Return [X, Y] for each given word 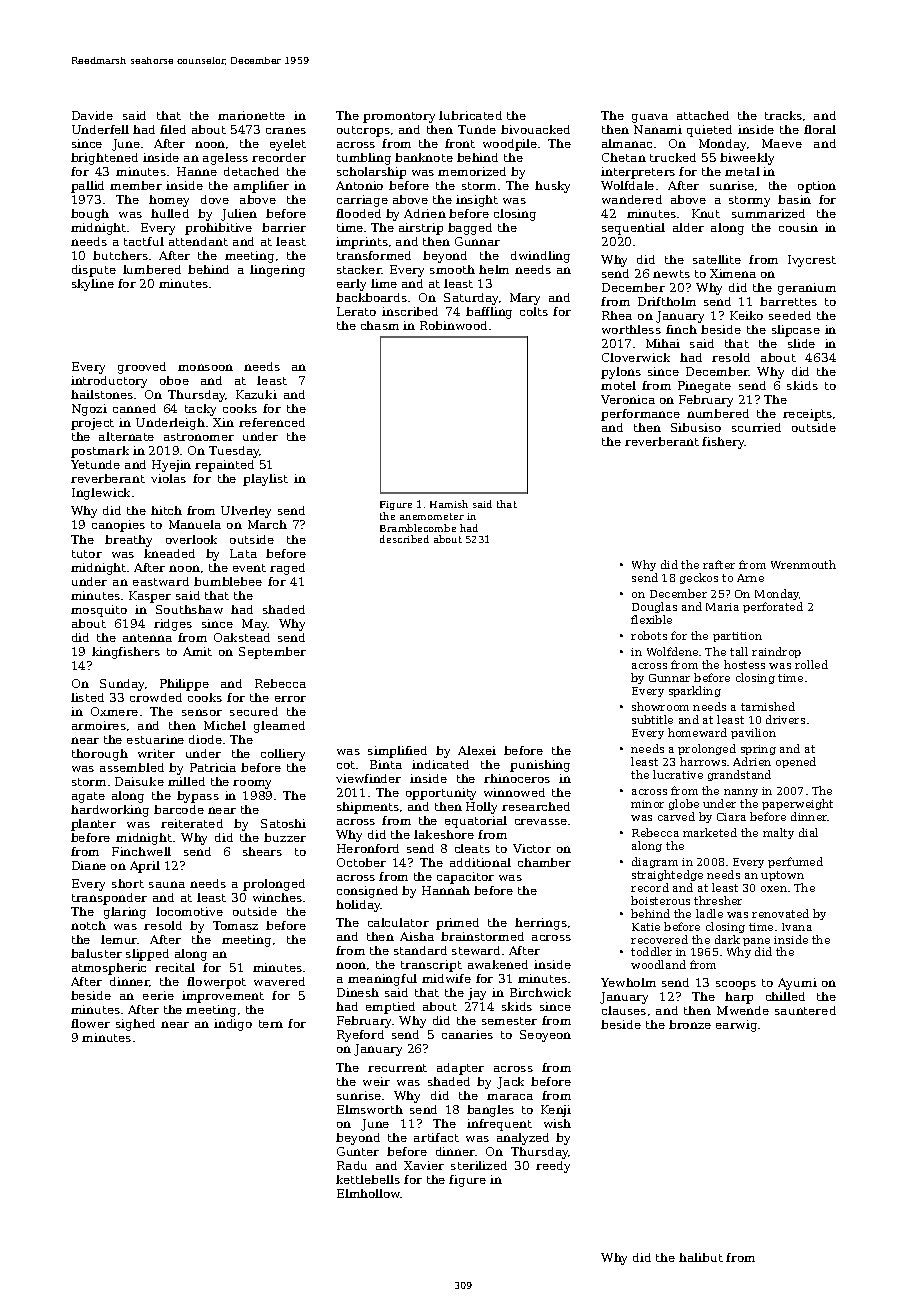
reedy [553, 1167]
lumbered [152, 269]
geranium [807, 289]
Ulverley [246, 512]
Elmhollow [369, 1193]
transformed [374, 255]
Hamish [449, 504]
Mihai [663, 343]
